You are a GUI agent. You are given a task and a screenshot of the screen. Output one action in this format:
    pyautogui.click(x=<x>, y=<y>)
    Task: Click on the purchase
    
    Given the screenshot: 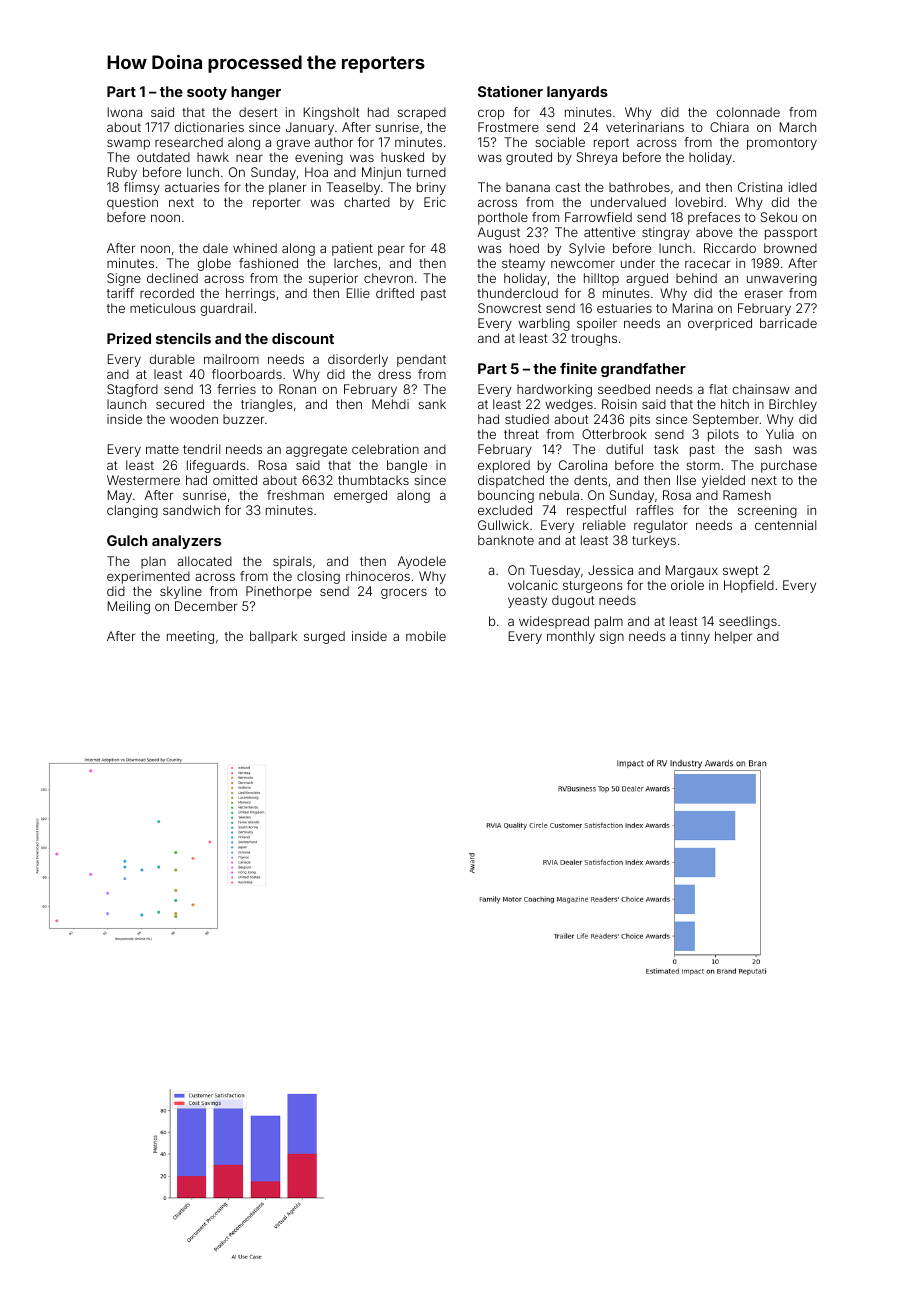 What is the action you would take?
    pyautogui.click(x=789, y=466)
